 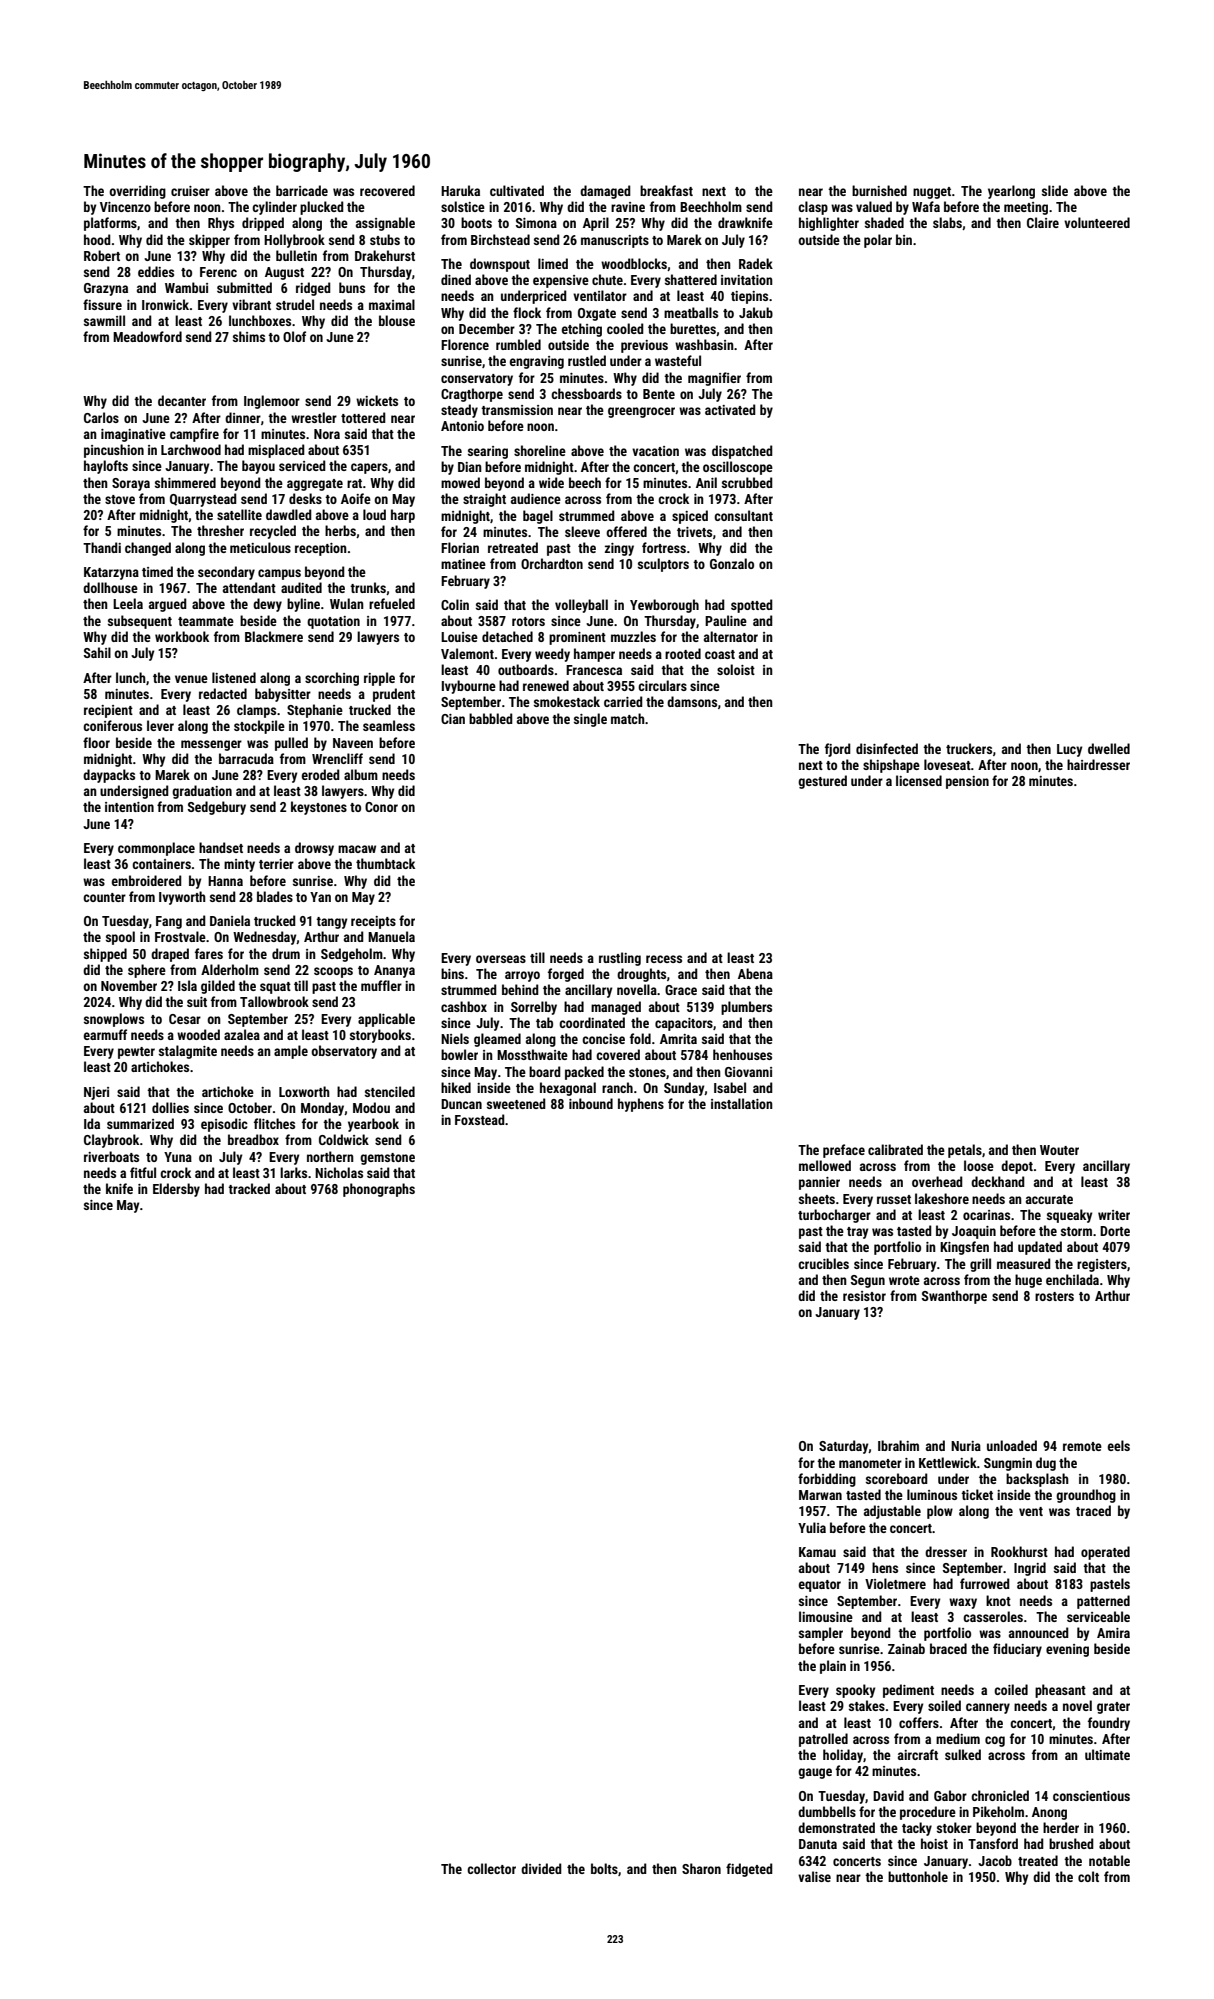 I want to click on licensed, so click(x=919, y=780).
